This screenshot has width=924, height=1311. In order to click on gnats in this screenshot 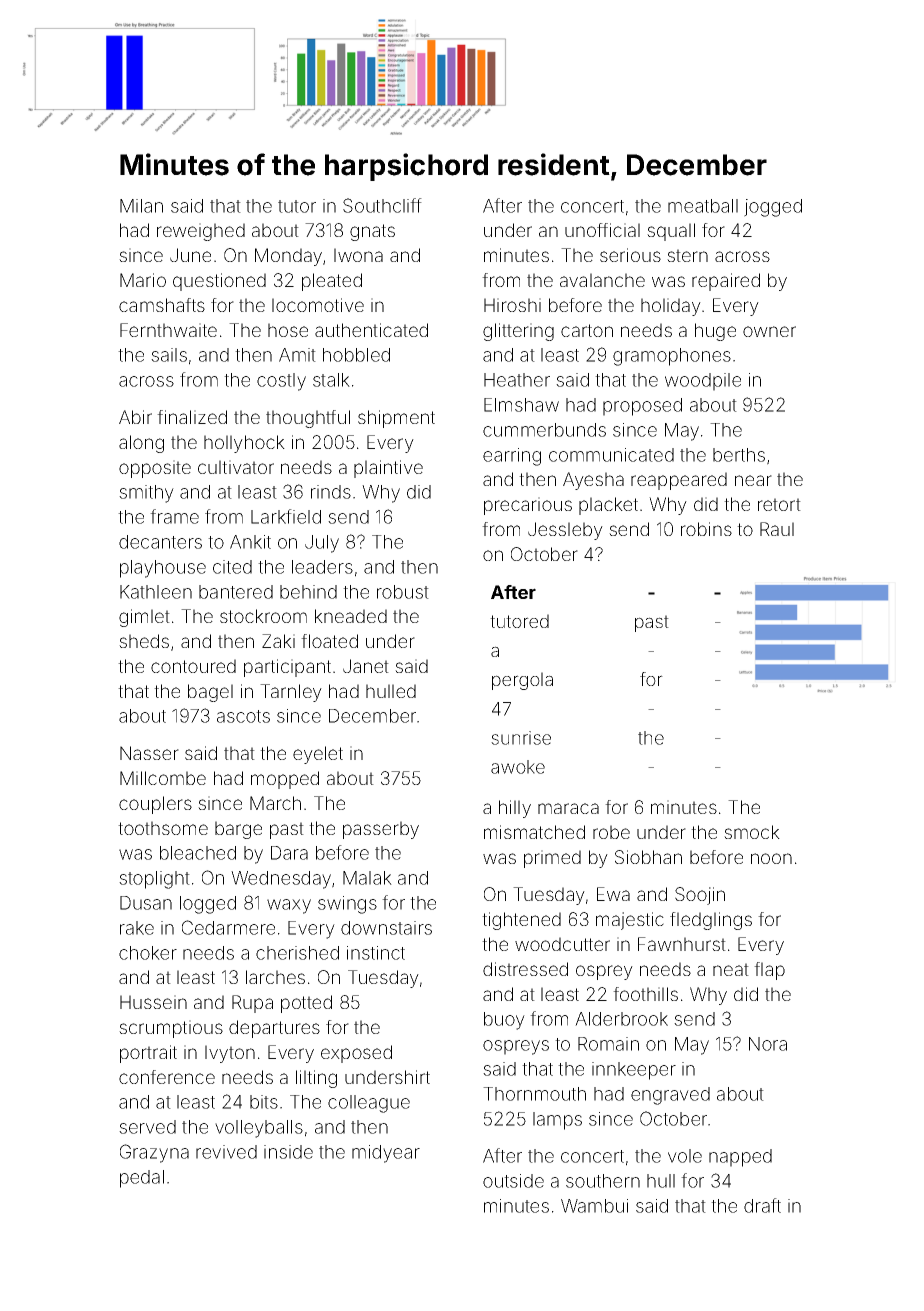, I will do `click(372, 232)`.
